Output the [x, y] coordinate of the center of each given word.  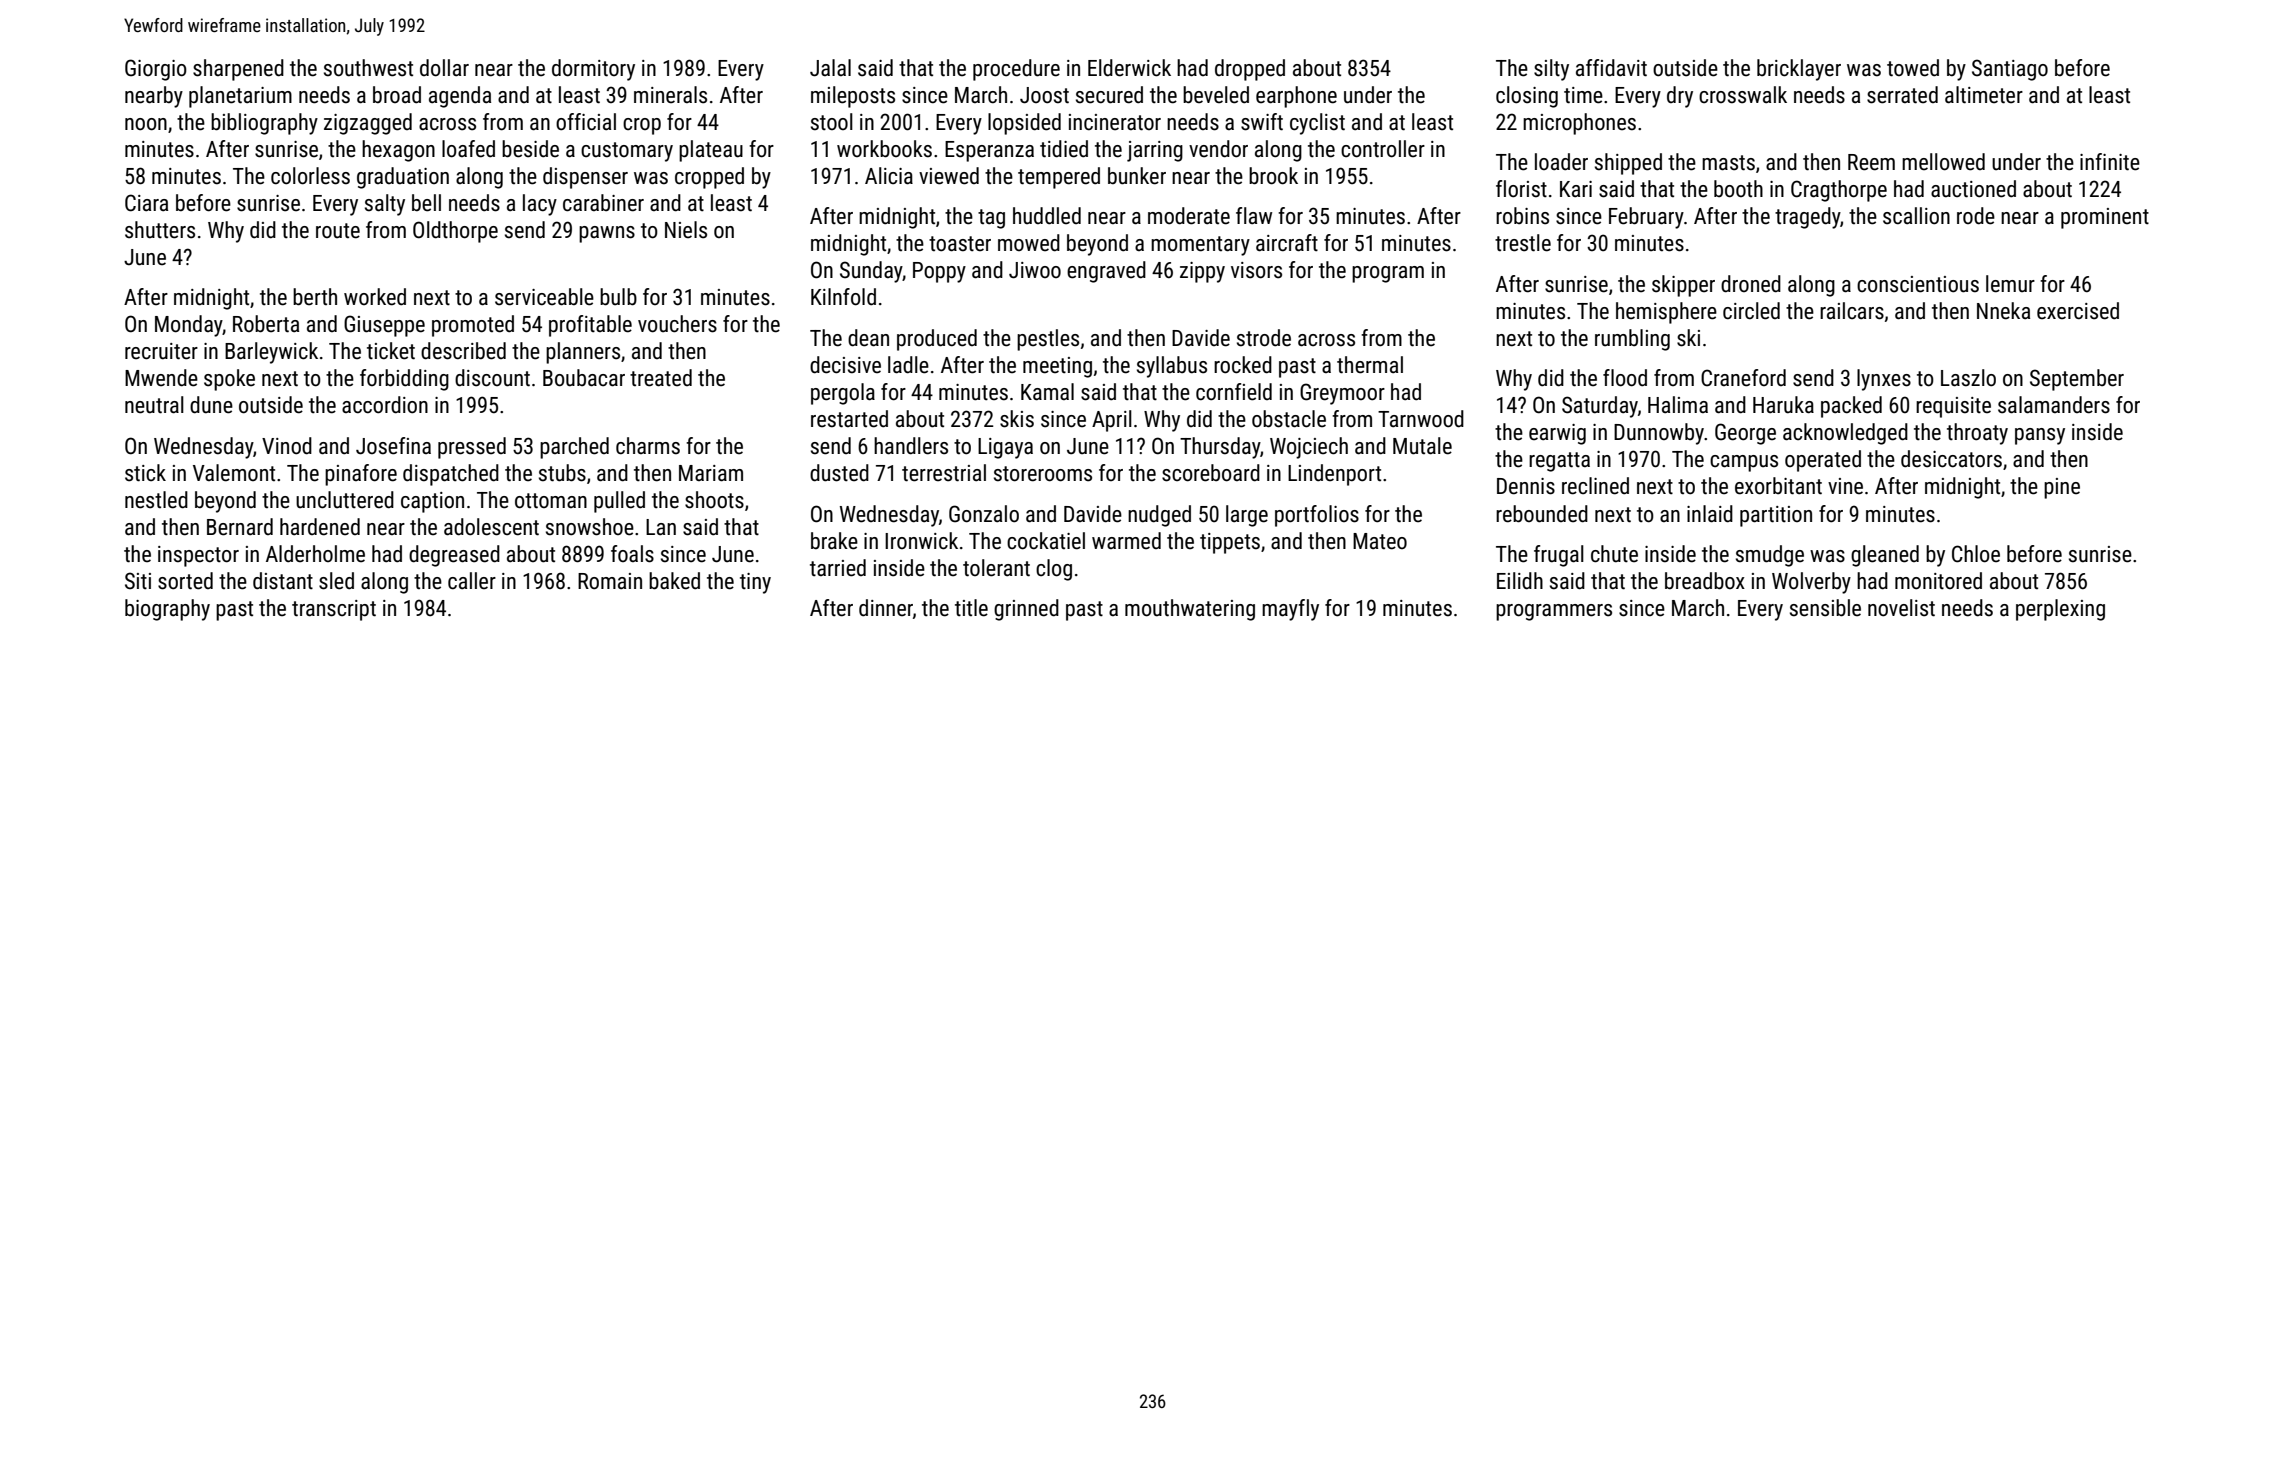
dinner [886, 608]
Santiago [2010, 70]
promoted [473, 326]
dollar [444, 68]
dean [868, 338]
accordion [385, 405]
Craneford [1743, 378]
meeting [1057, 367]
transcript [334, 610]
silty [1551, 70]
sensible [1825, 608]
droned [1751, 284]
